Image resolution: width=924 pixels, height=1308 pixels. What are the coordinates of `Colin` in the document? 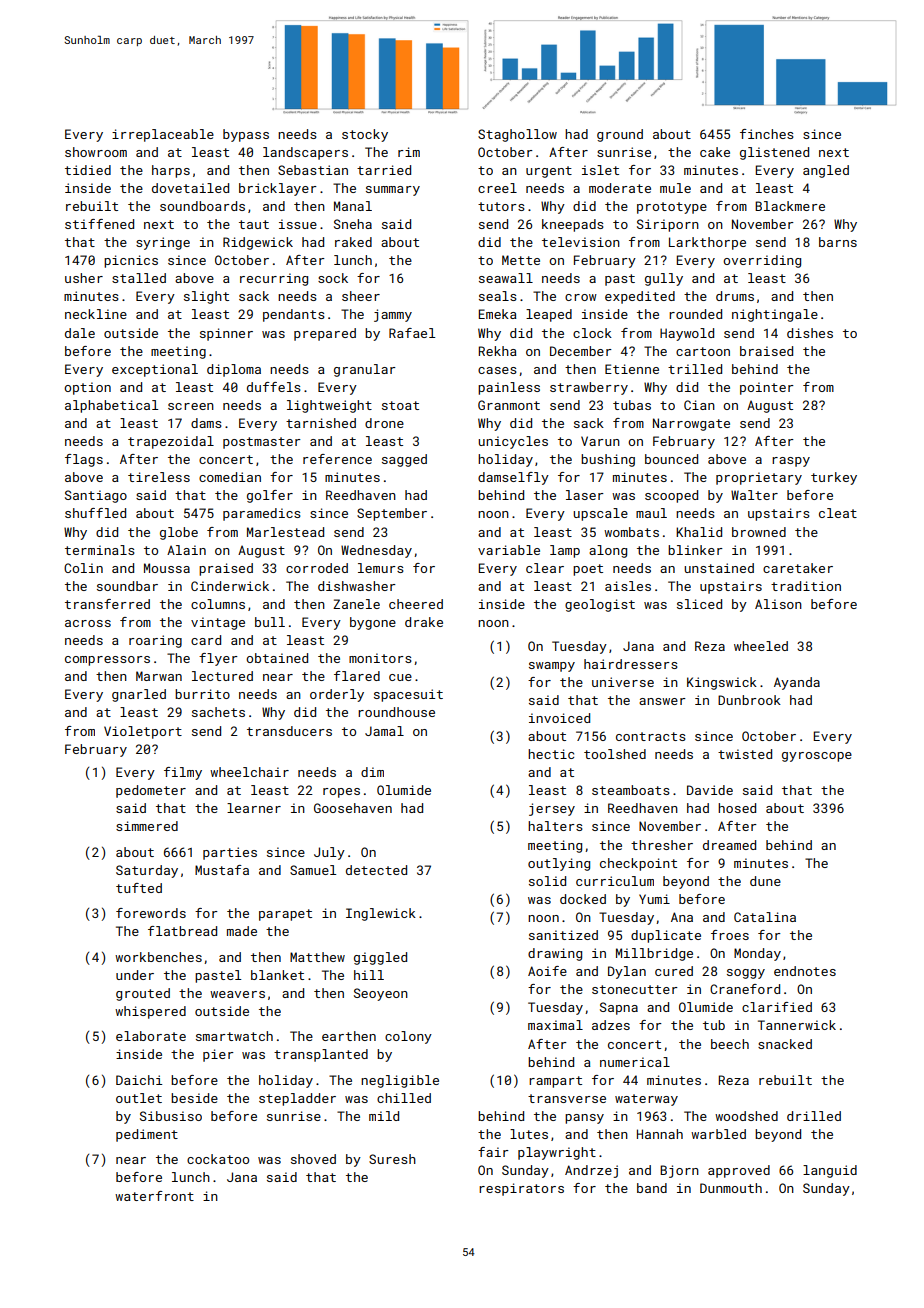 It's located at (83, 568).
